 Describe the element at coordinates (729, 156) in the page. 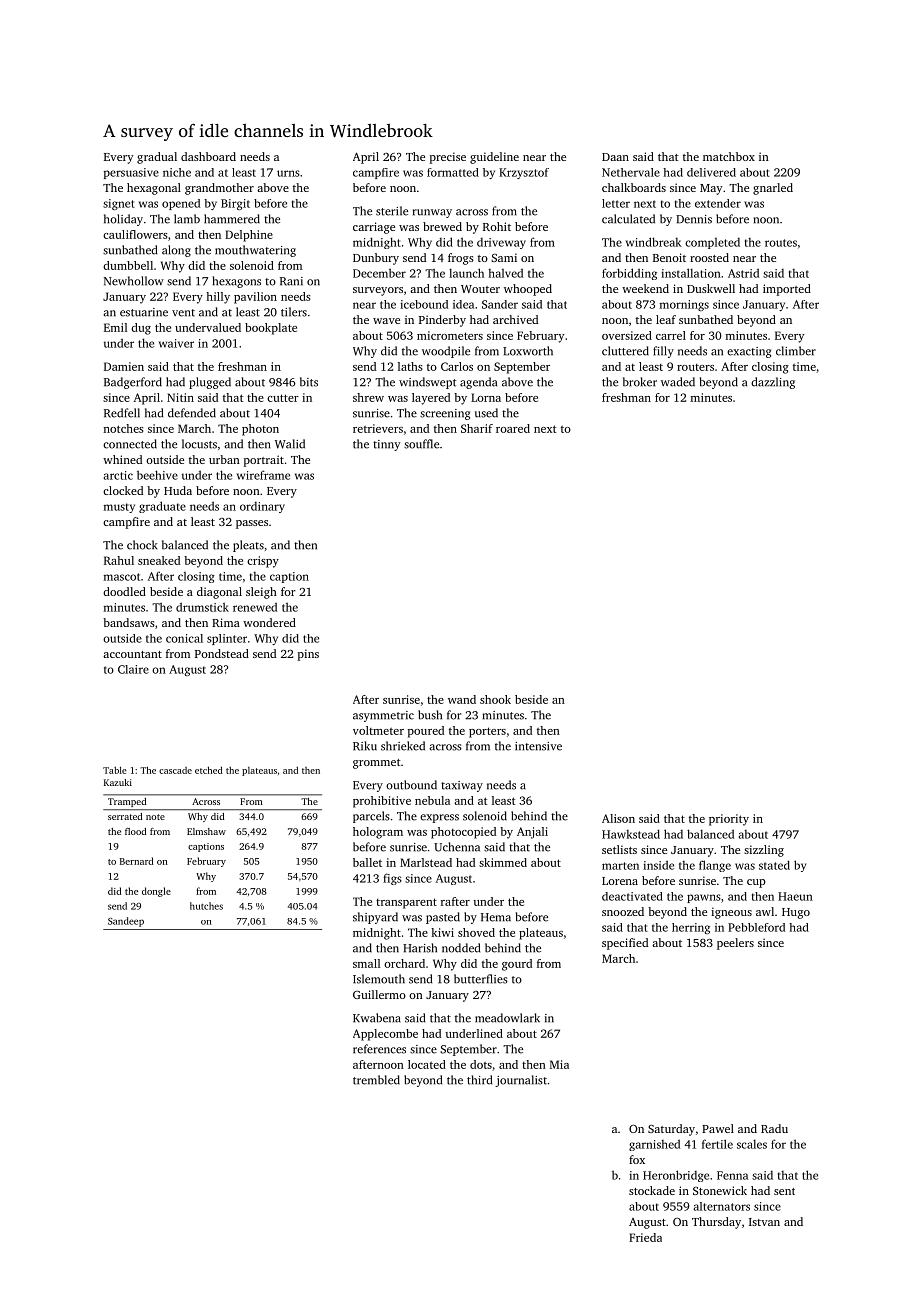

I see `matchbox` at that location.
